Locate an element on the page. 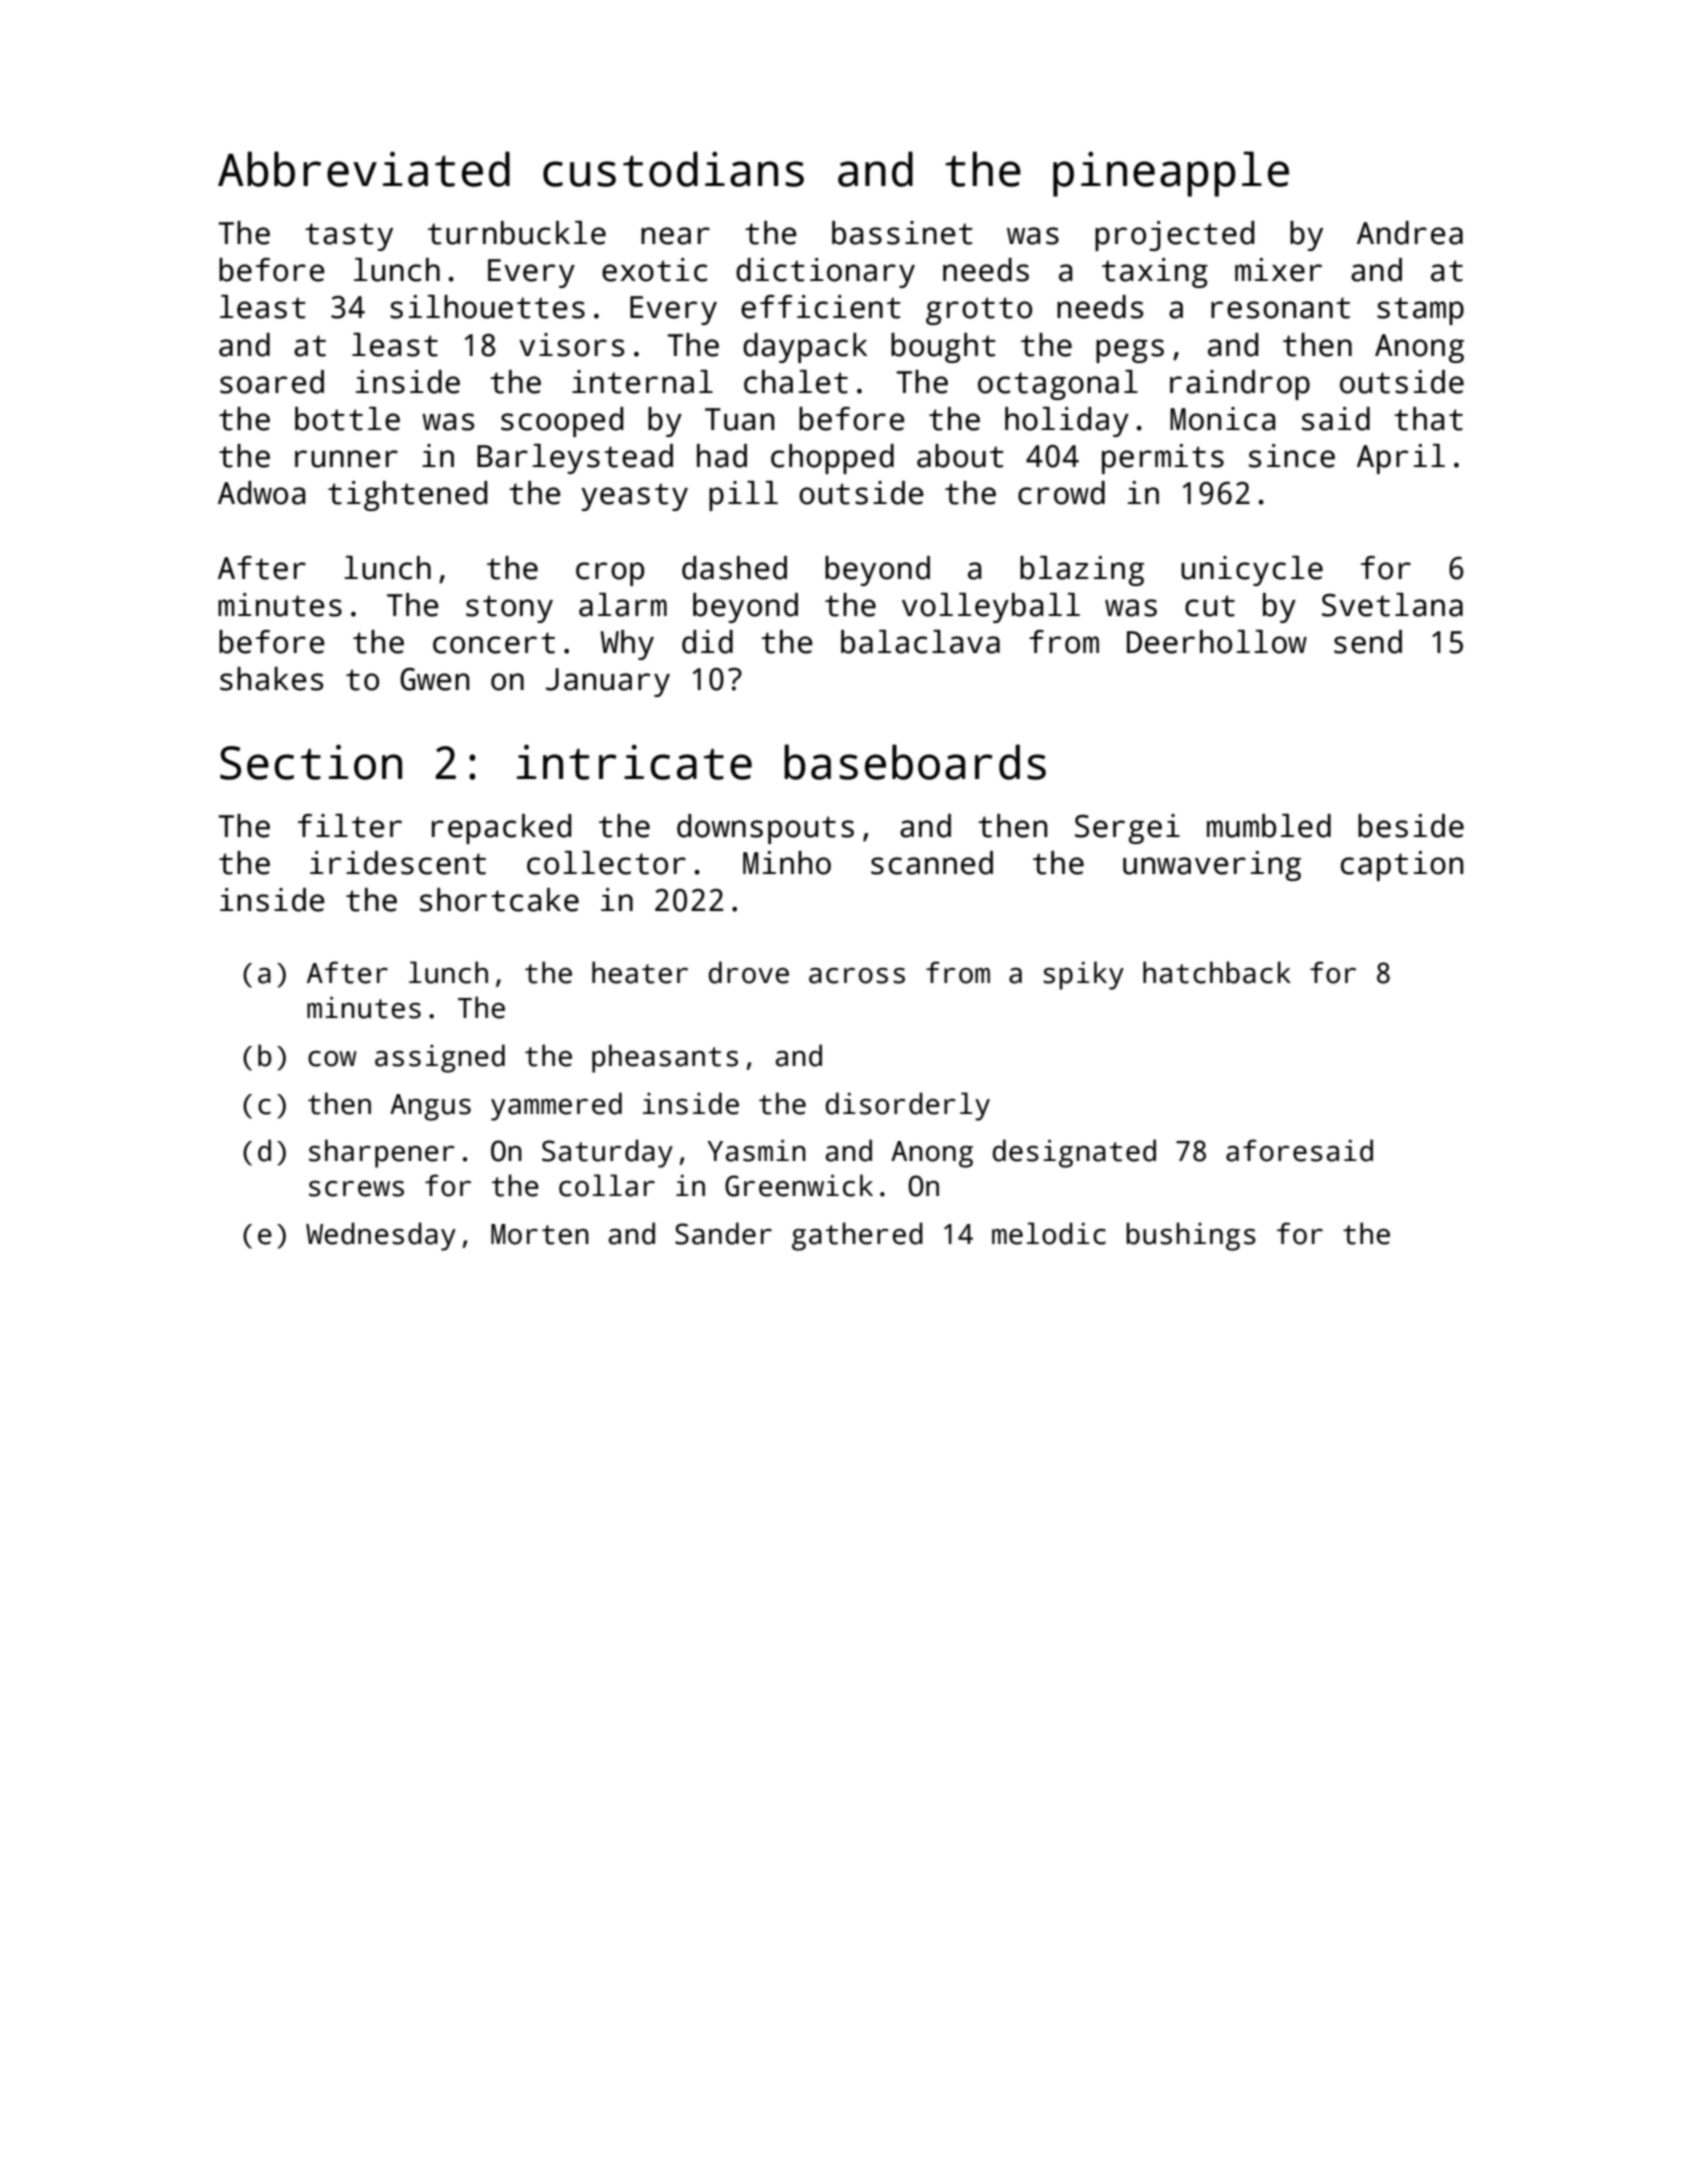 The image size is (1683, 2178). hatchback is located at coordinates (1217, 972).
